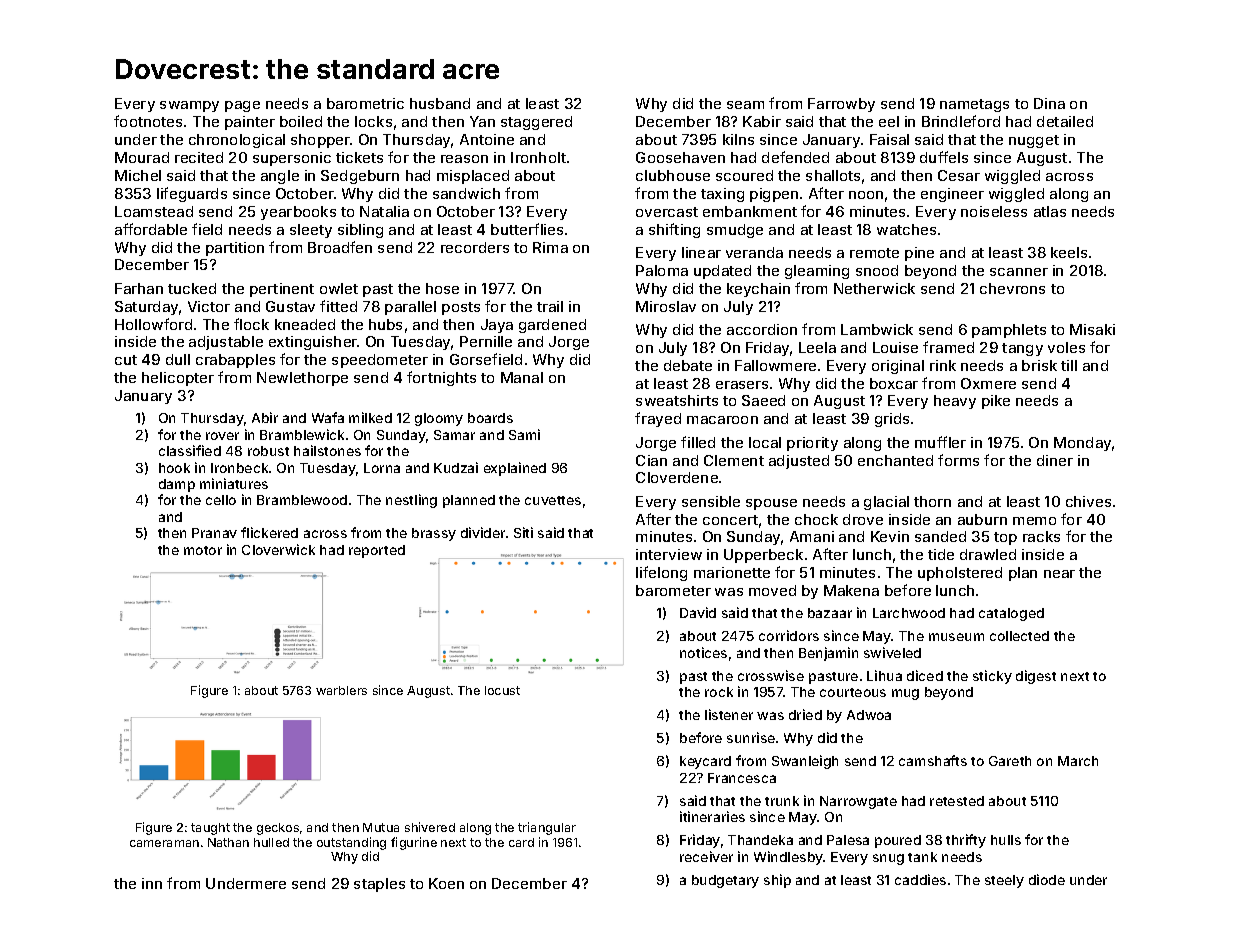 The image size is (1233, 952). What do you see at coordinates (164, 843) in the document?
I see `cameraman` at bounding box center [164, 843].
